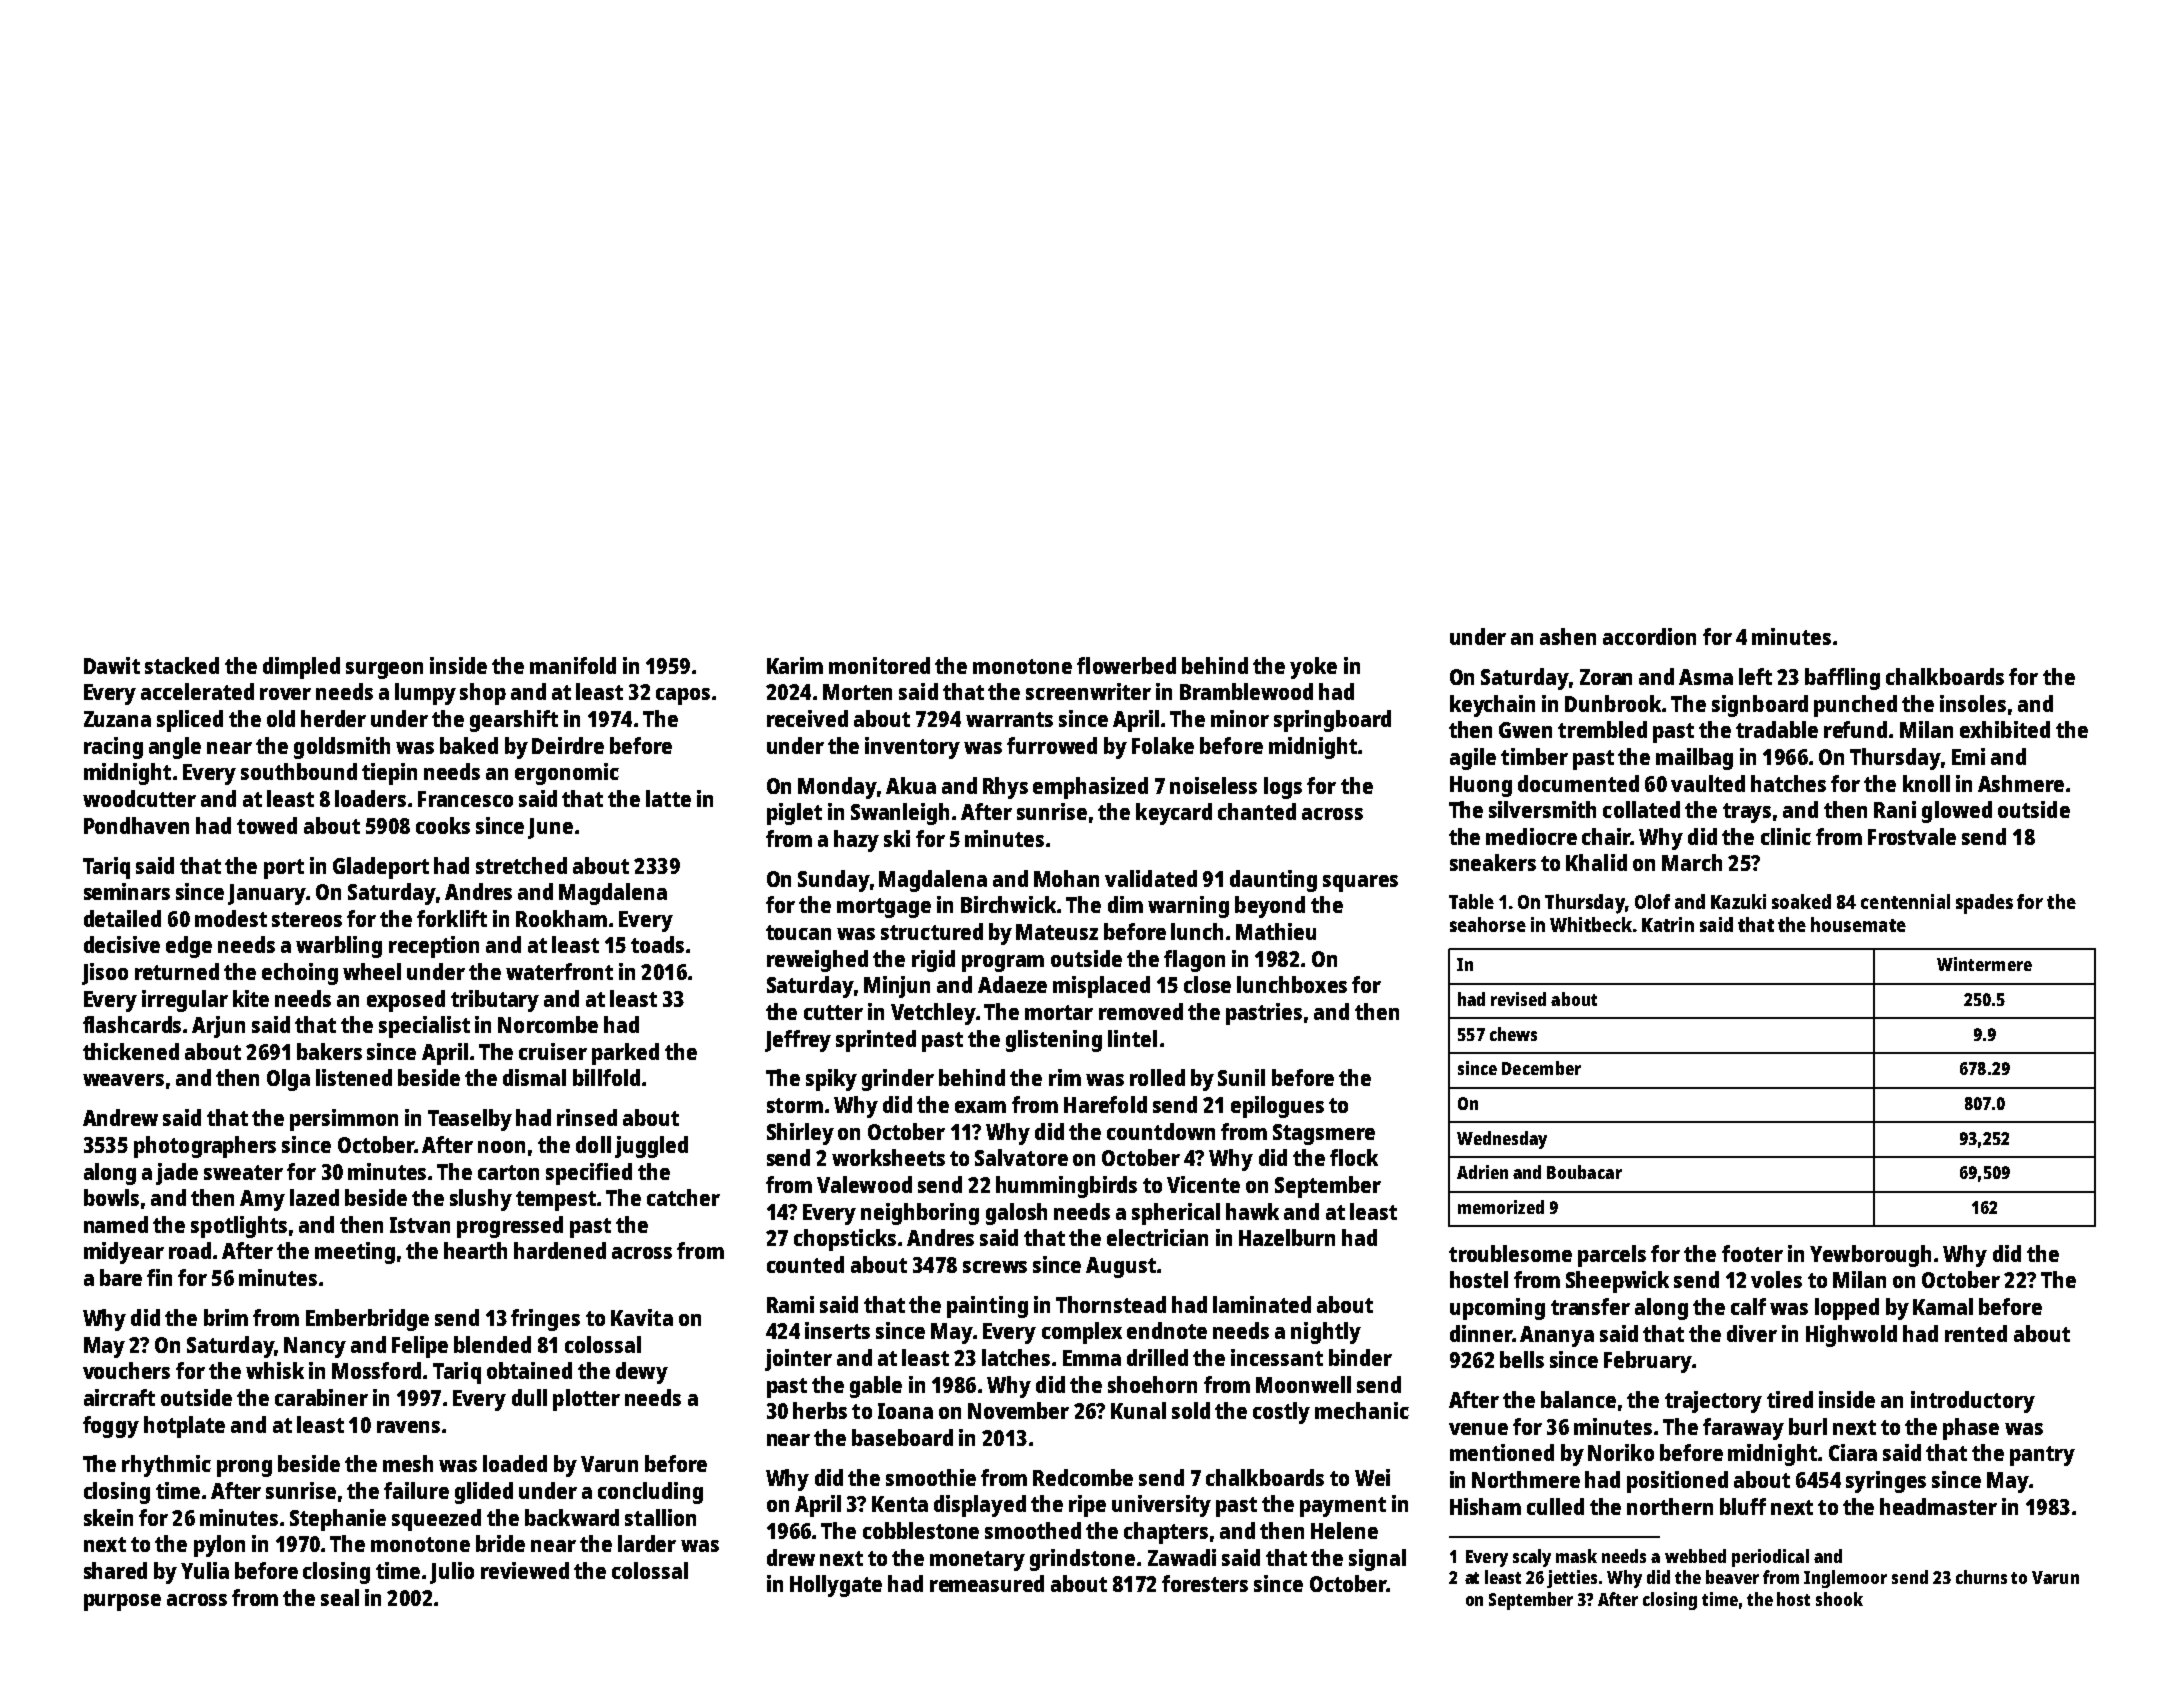 Image resolution: width=2178 pixels, height=1683 pixels. What do you see at coordinates (127, 891) in the screenshot?
I see `seminars` at bounding box center [127, 891].
